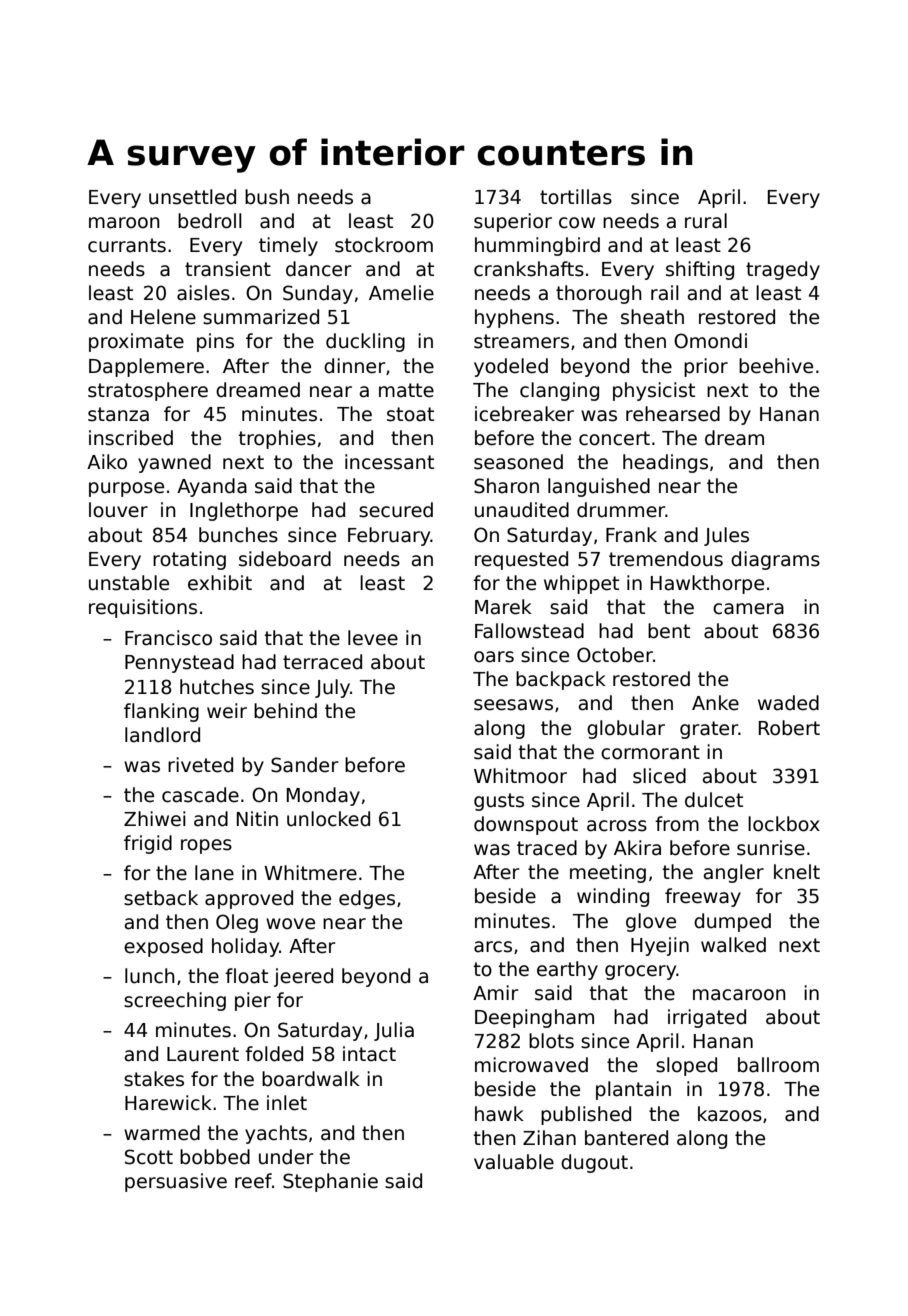 This screenshot has height=1316, width=908. I want to click on cormorant, so click(650, 752).
